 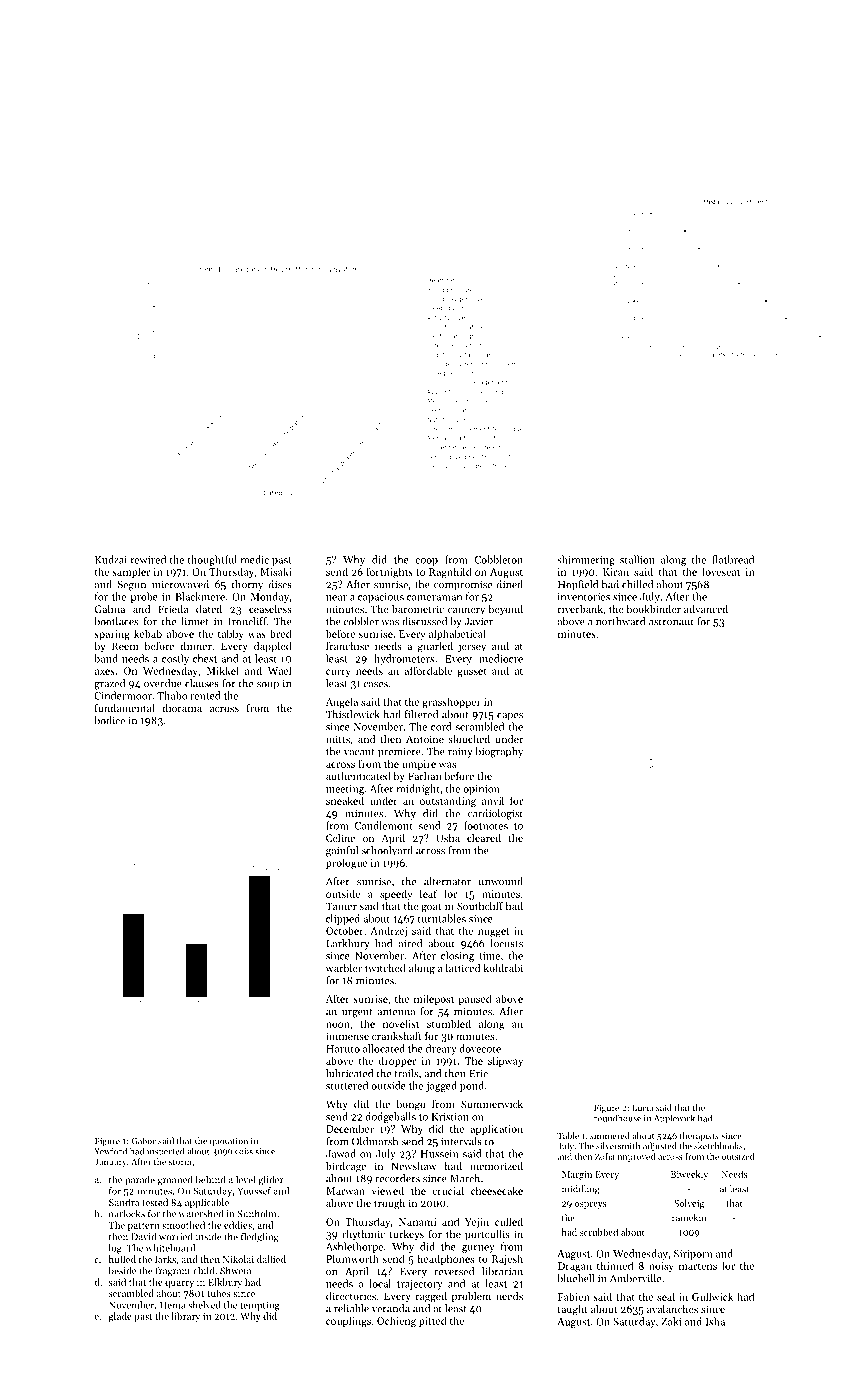 I want to click on cases, so click(x=376, y=685).
